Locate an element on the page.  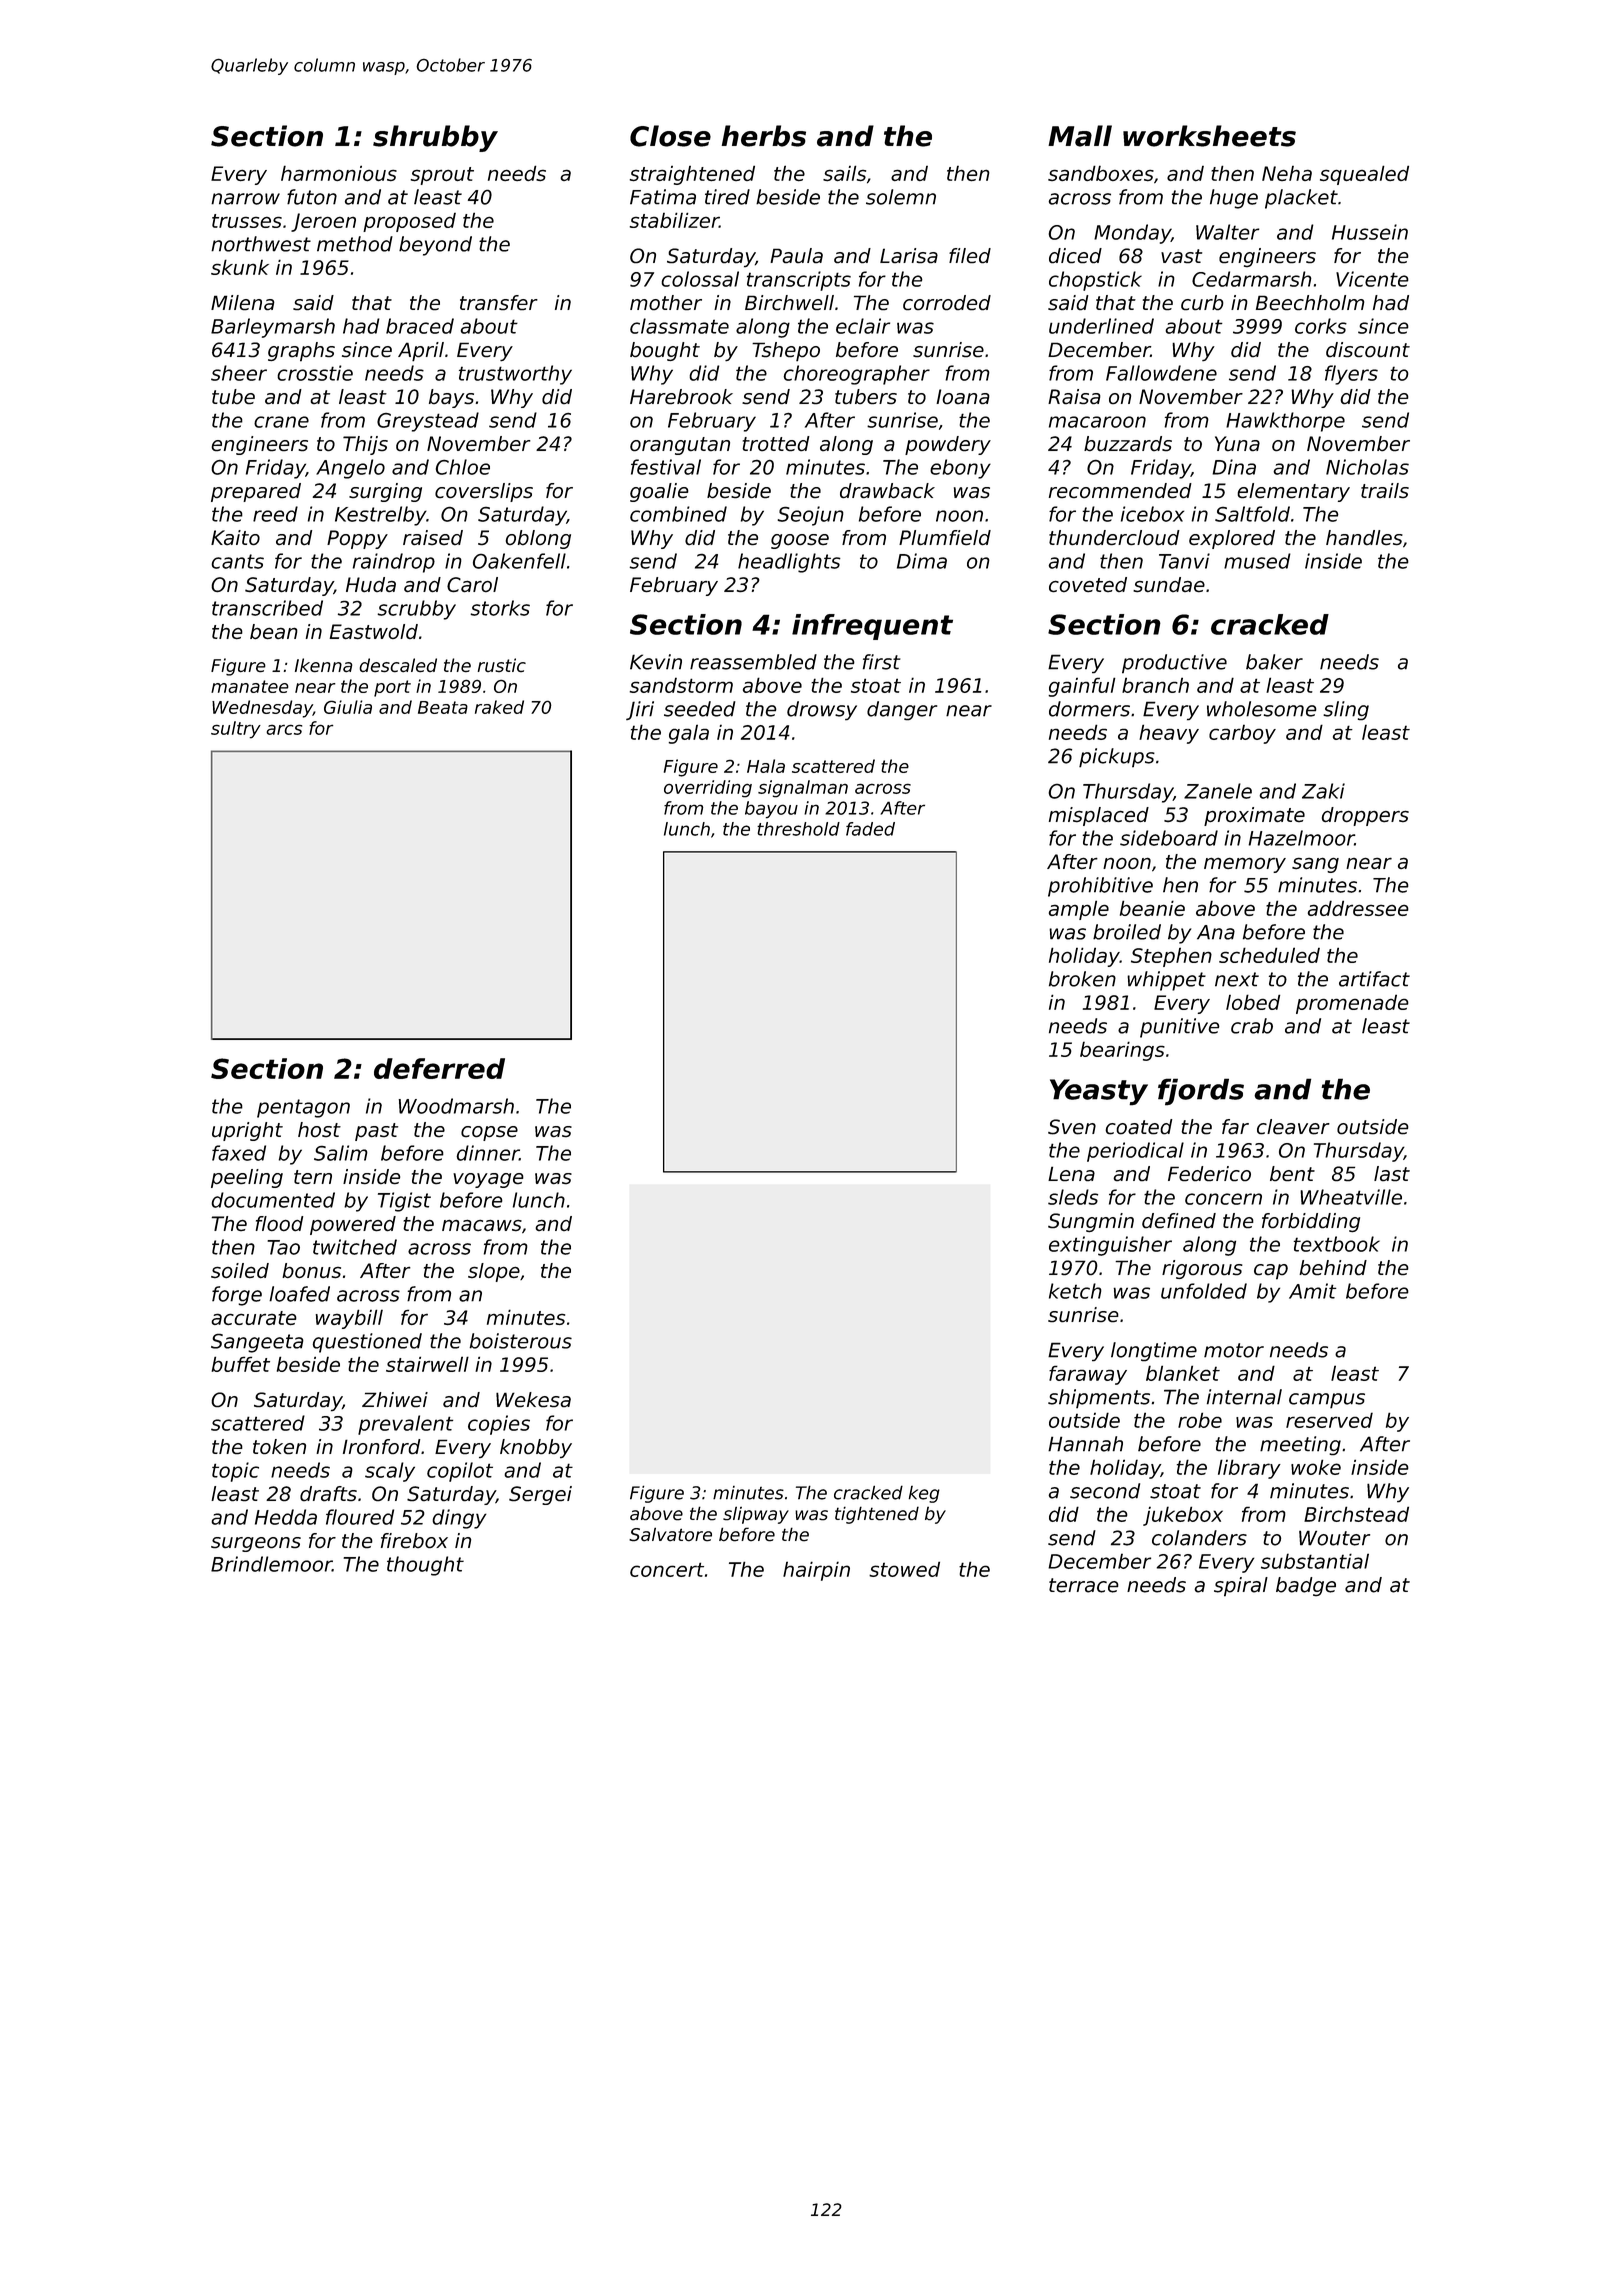
corroded is located at coordinates (947, 302).
